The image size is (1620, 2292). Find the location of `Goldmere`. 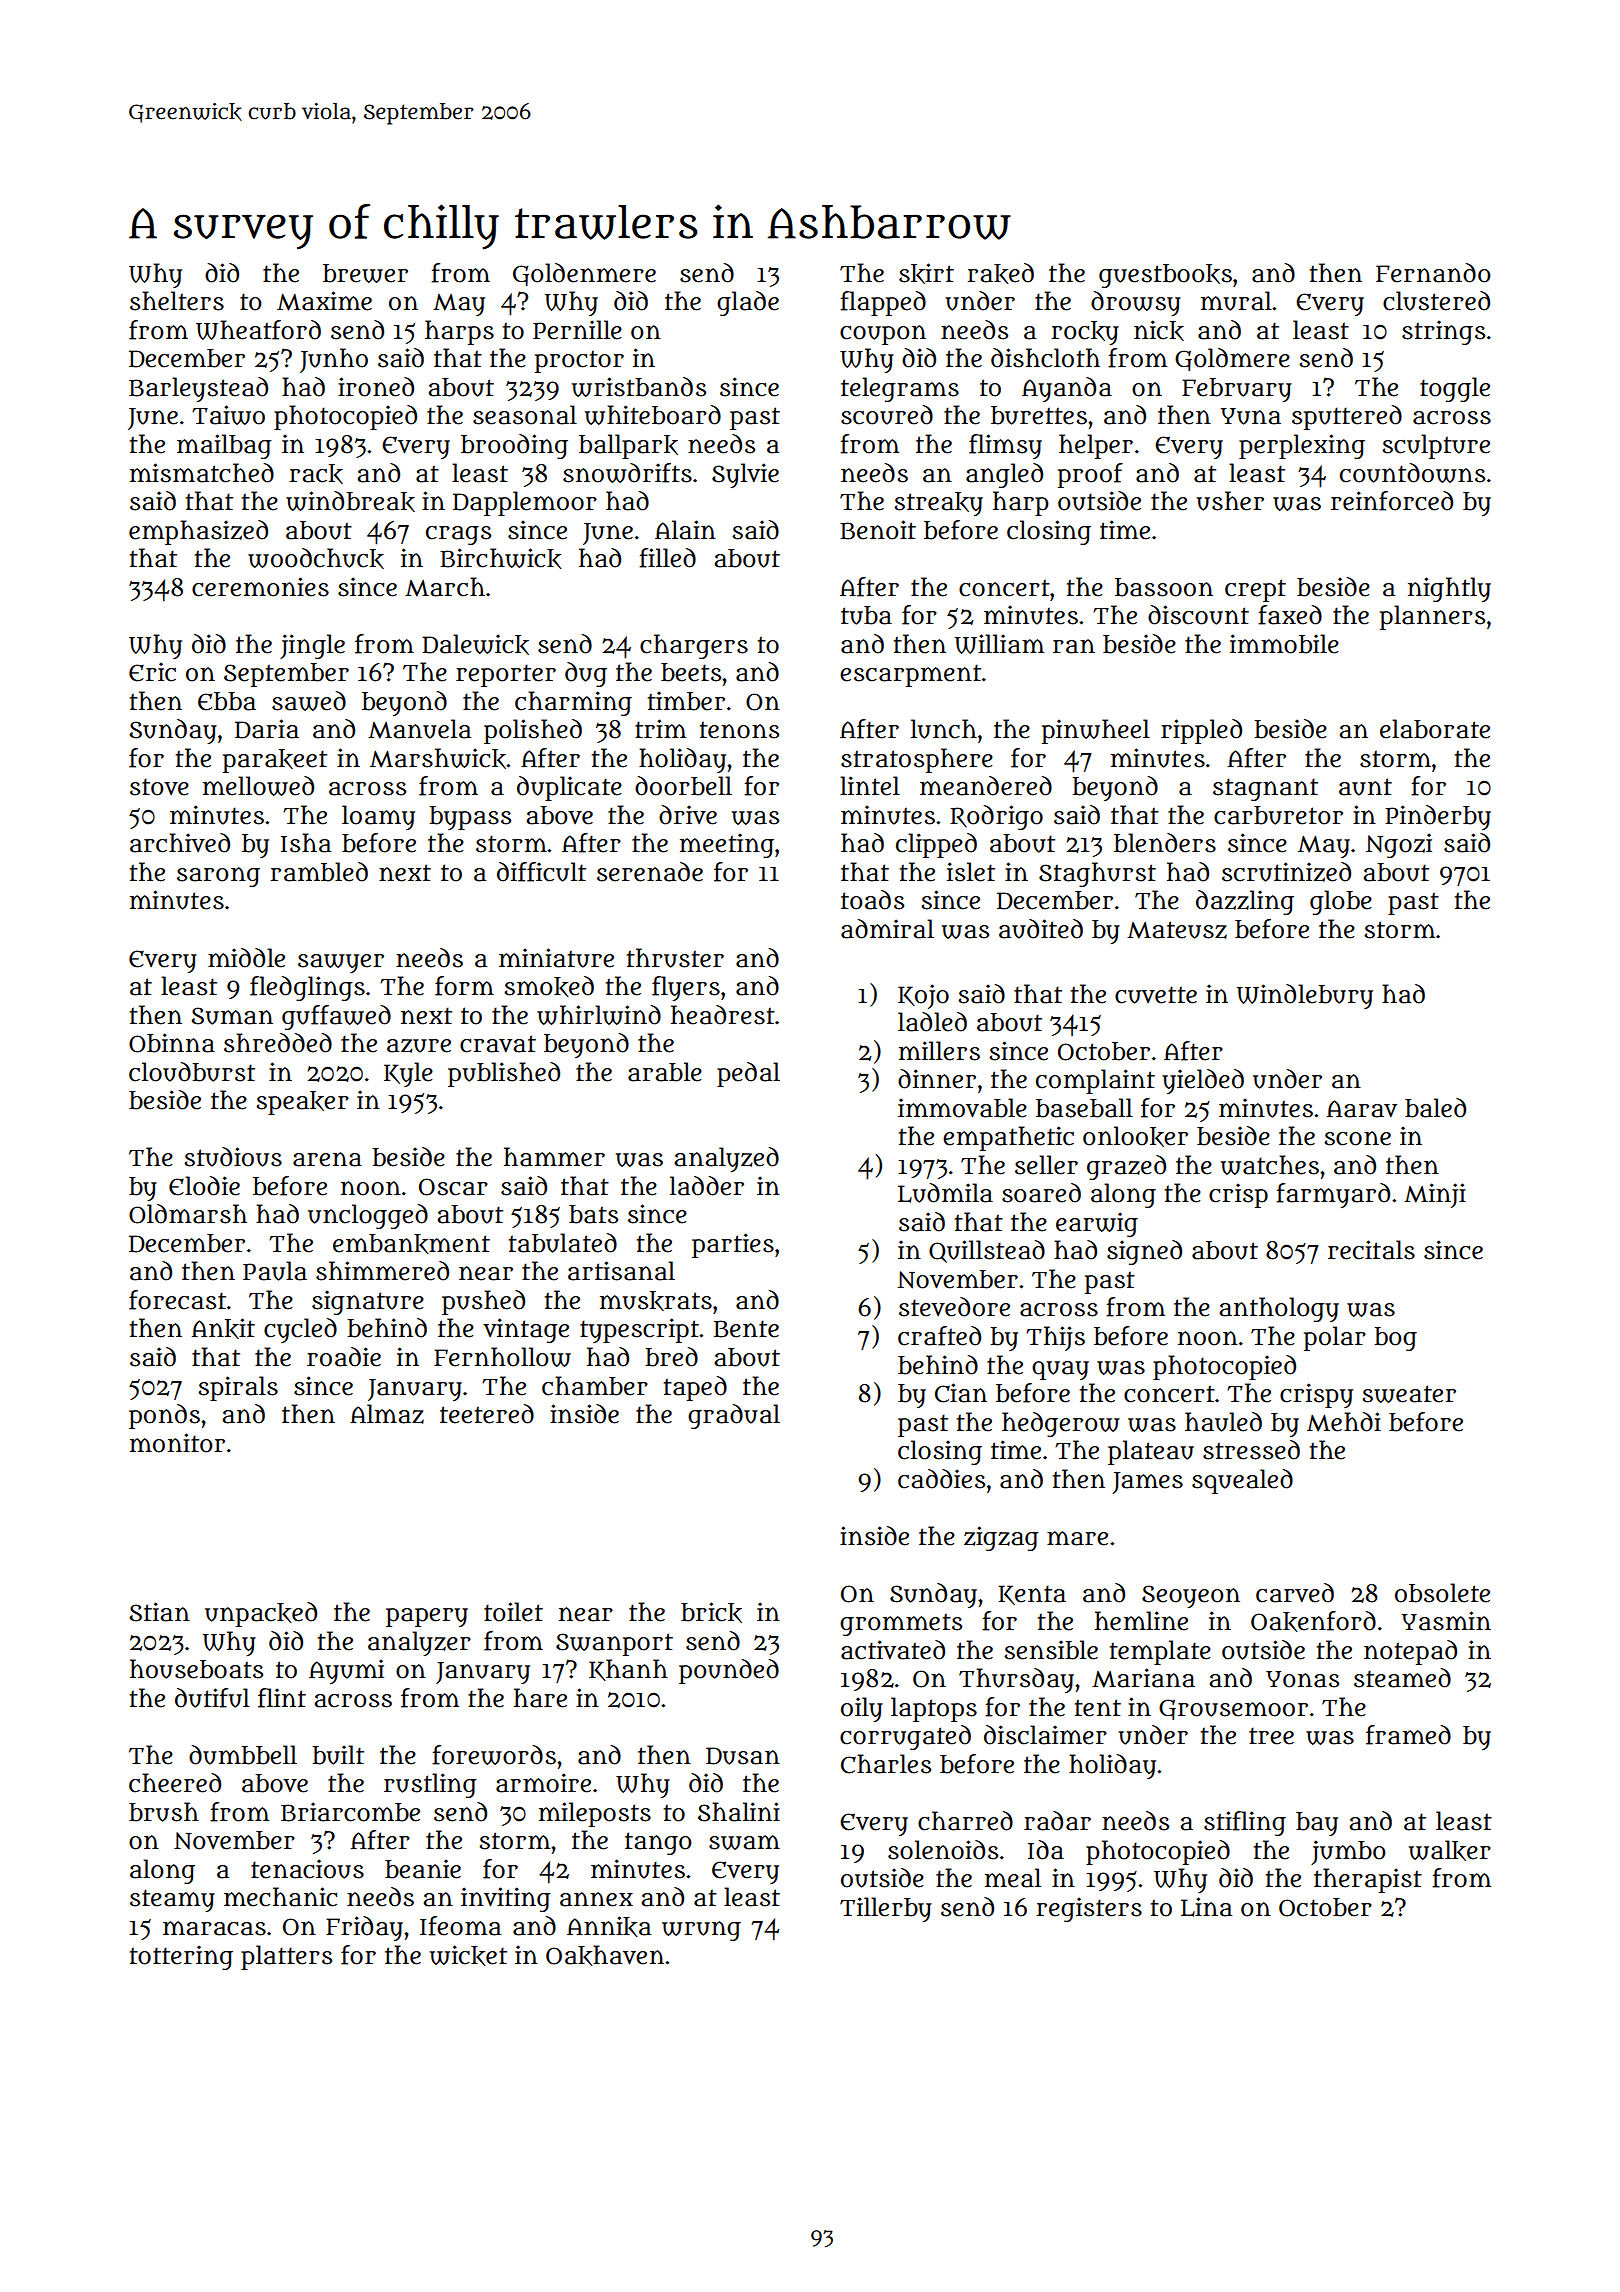

Goldmere is located at coordinates (1232, 359).
